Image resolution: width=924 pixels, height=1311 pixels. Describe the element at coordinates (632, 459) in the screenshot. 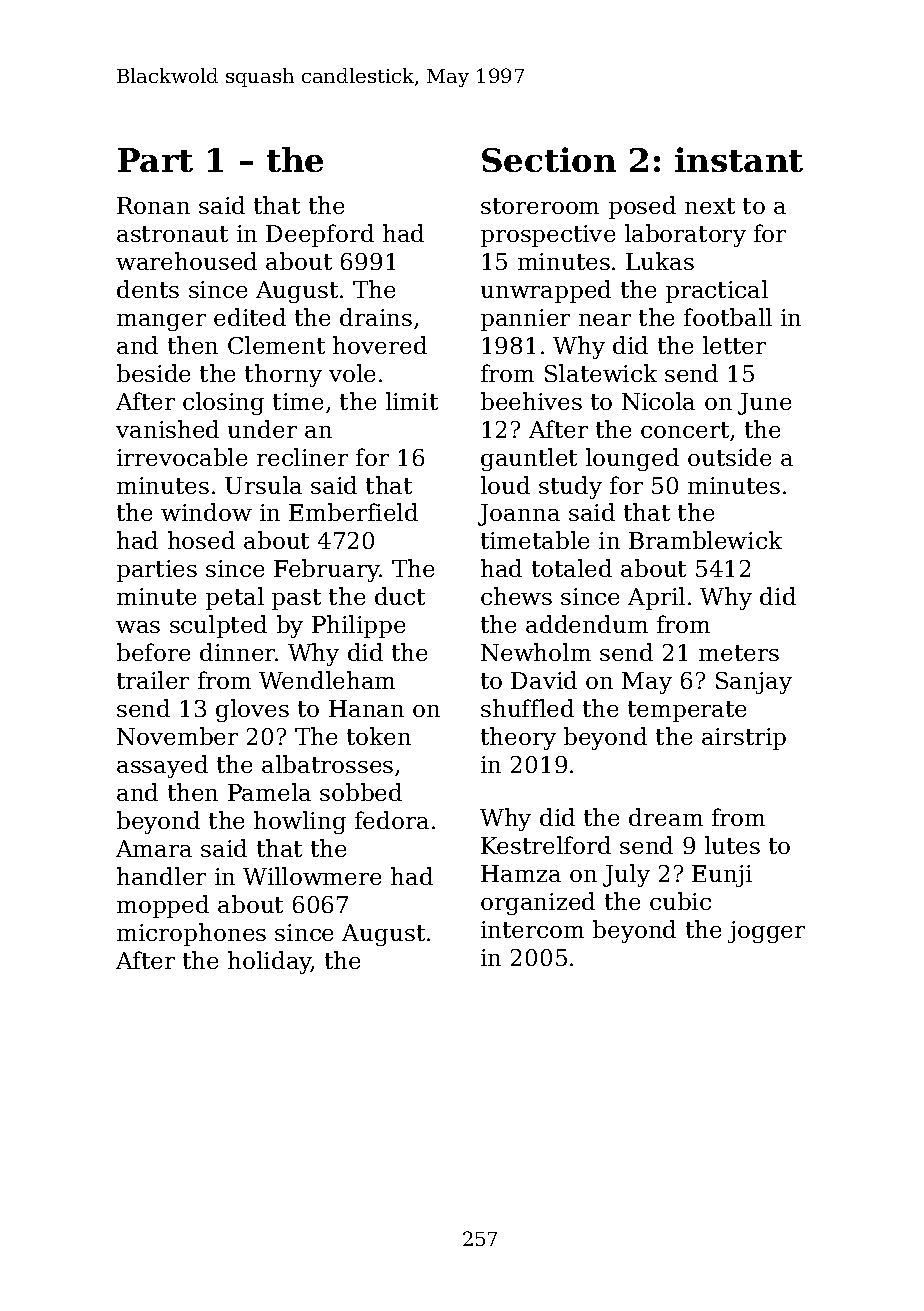

I see `lounged` at that location.
